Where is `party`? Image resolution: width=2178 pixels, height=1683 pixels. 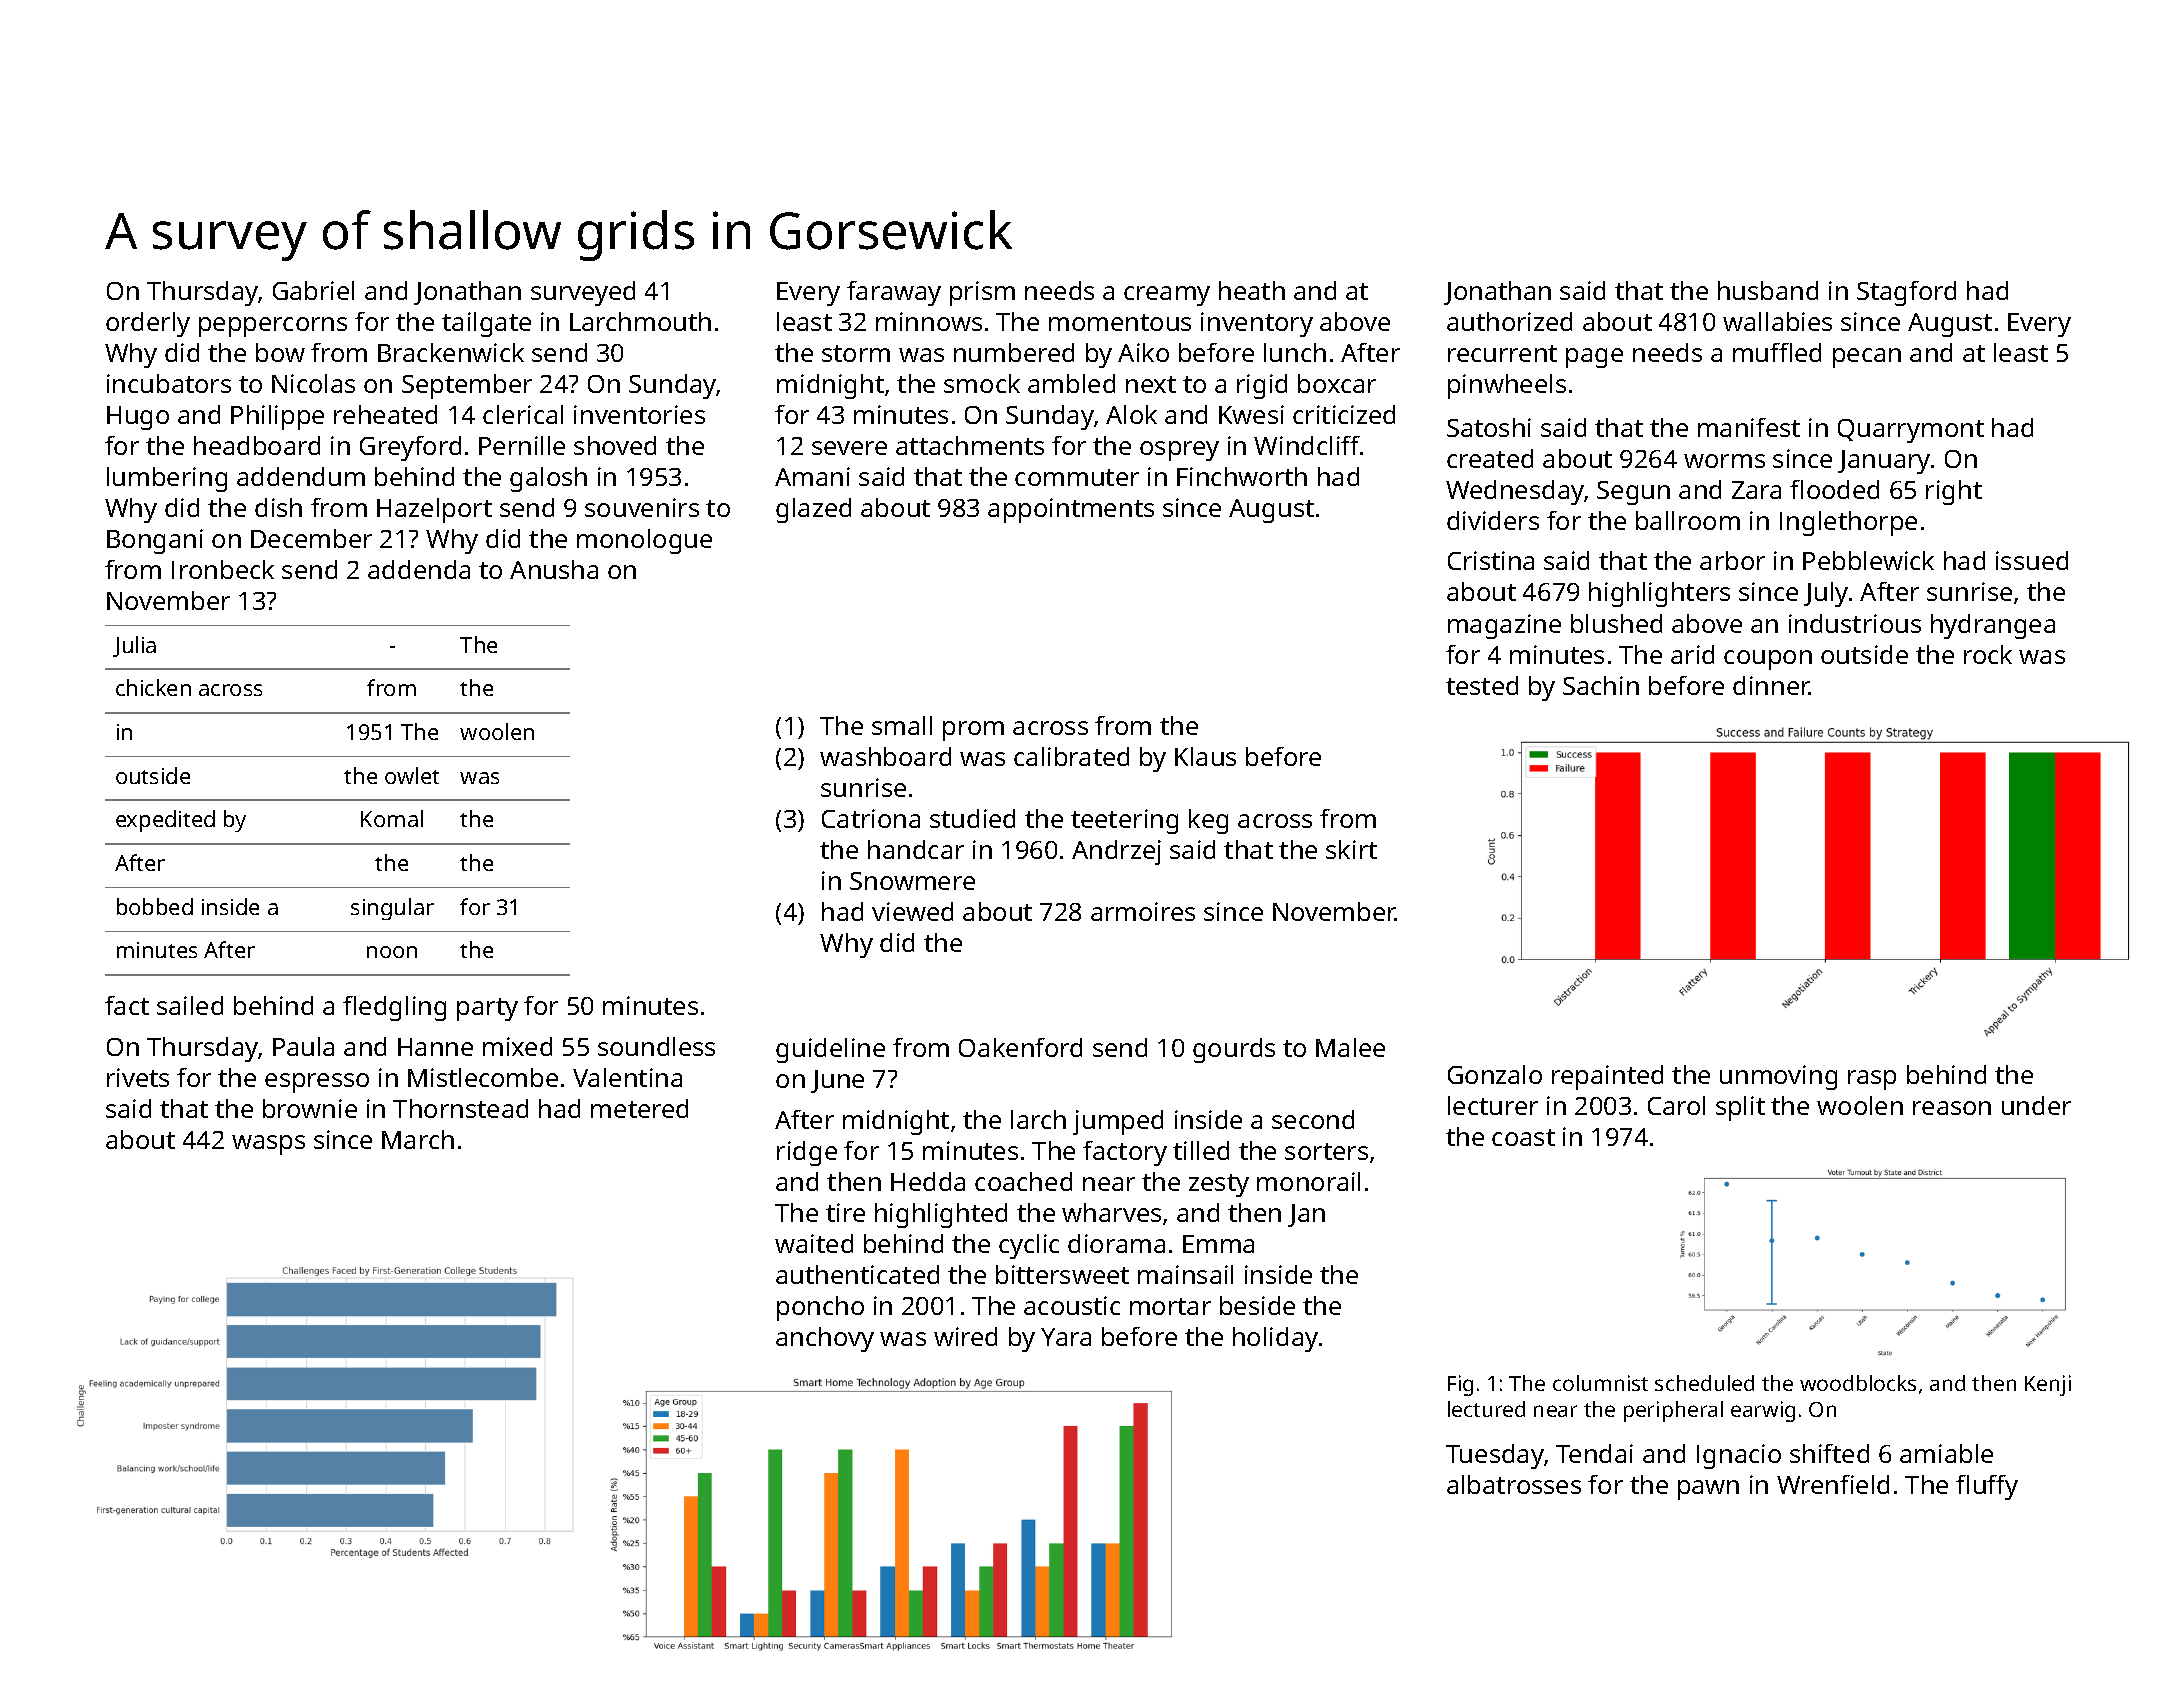 party is located at coordinates (487, 1009).
